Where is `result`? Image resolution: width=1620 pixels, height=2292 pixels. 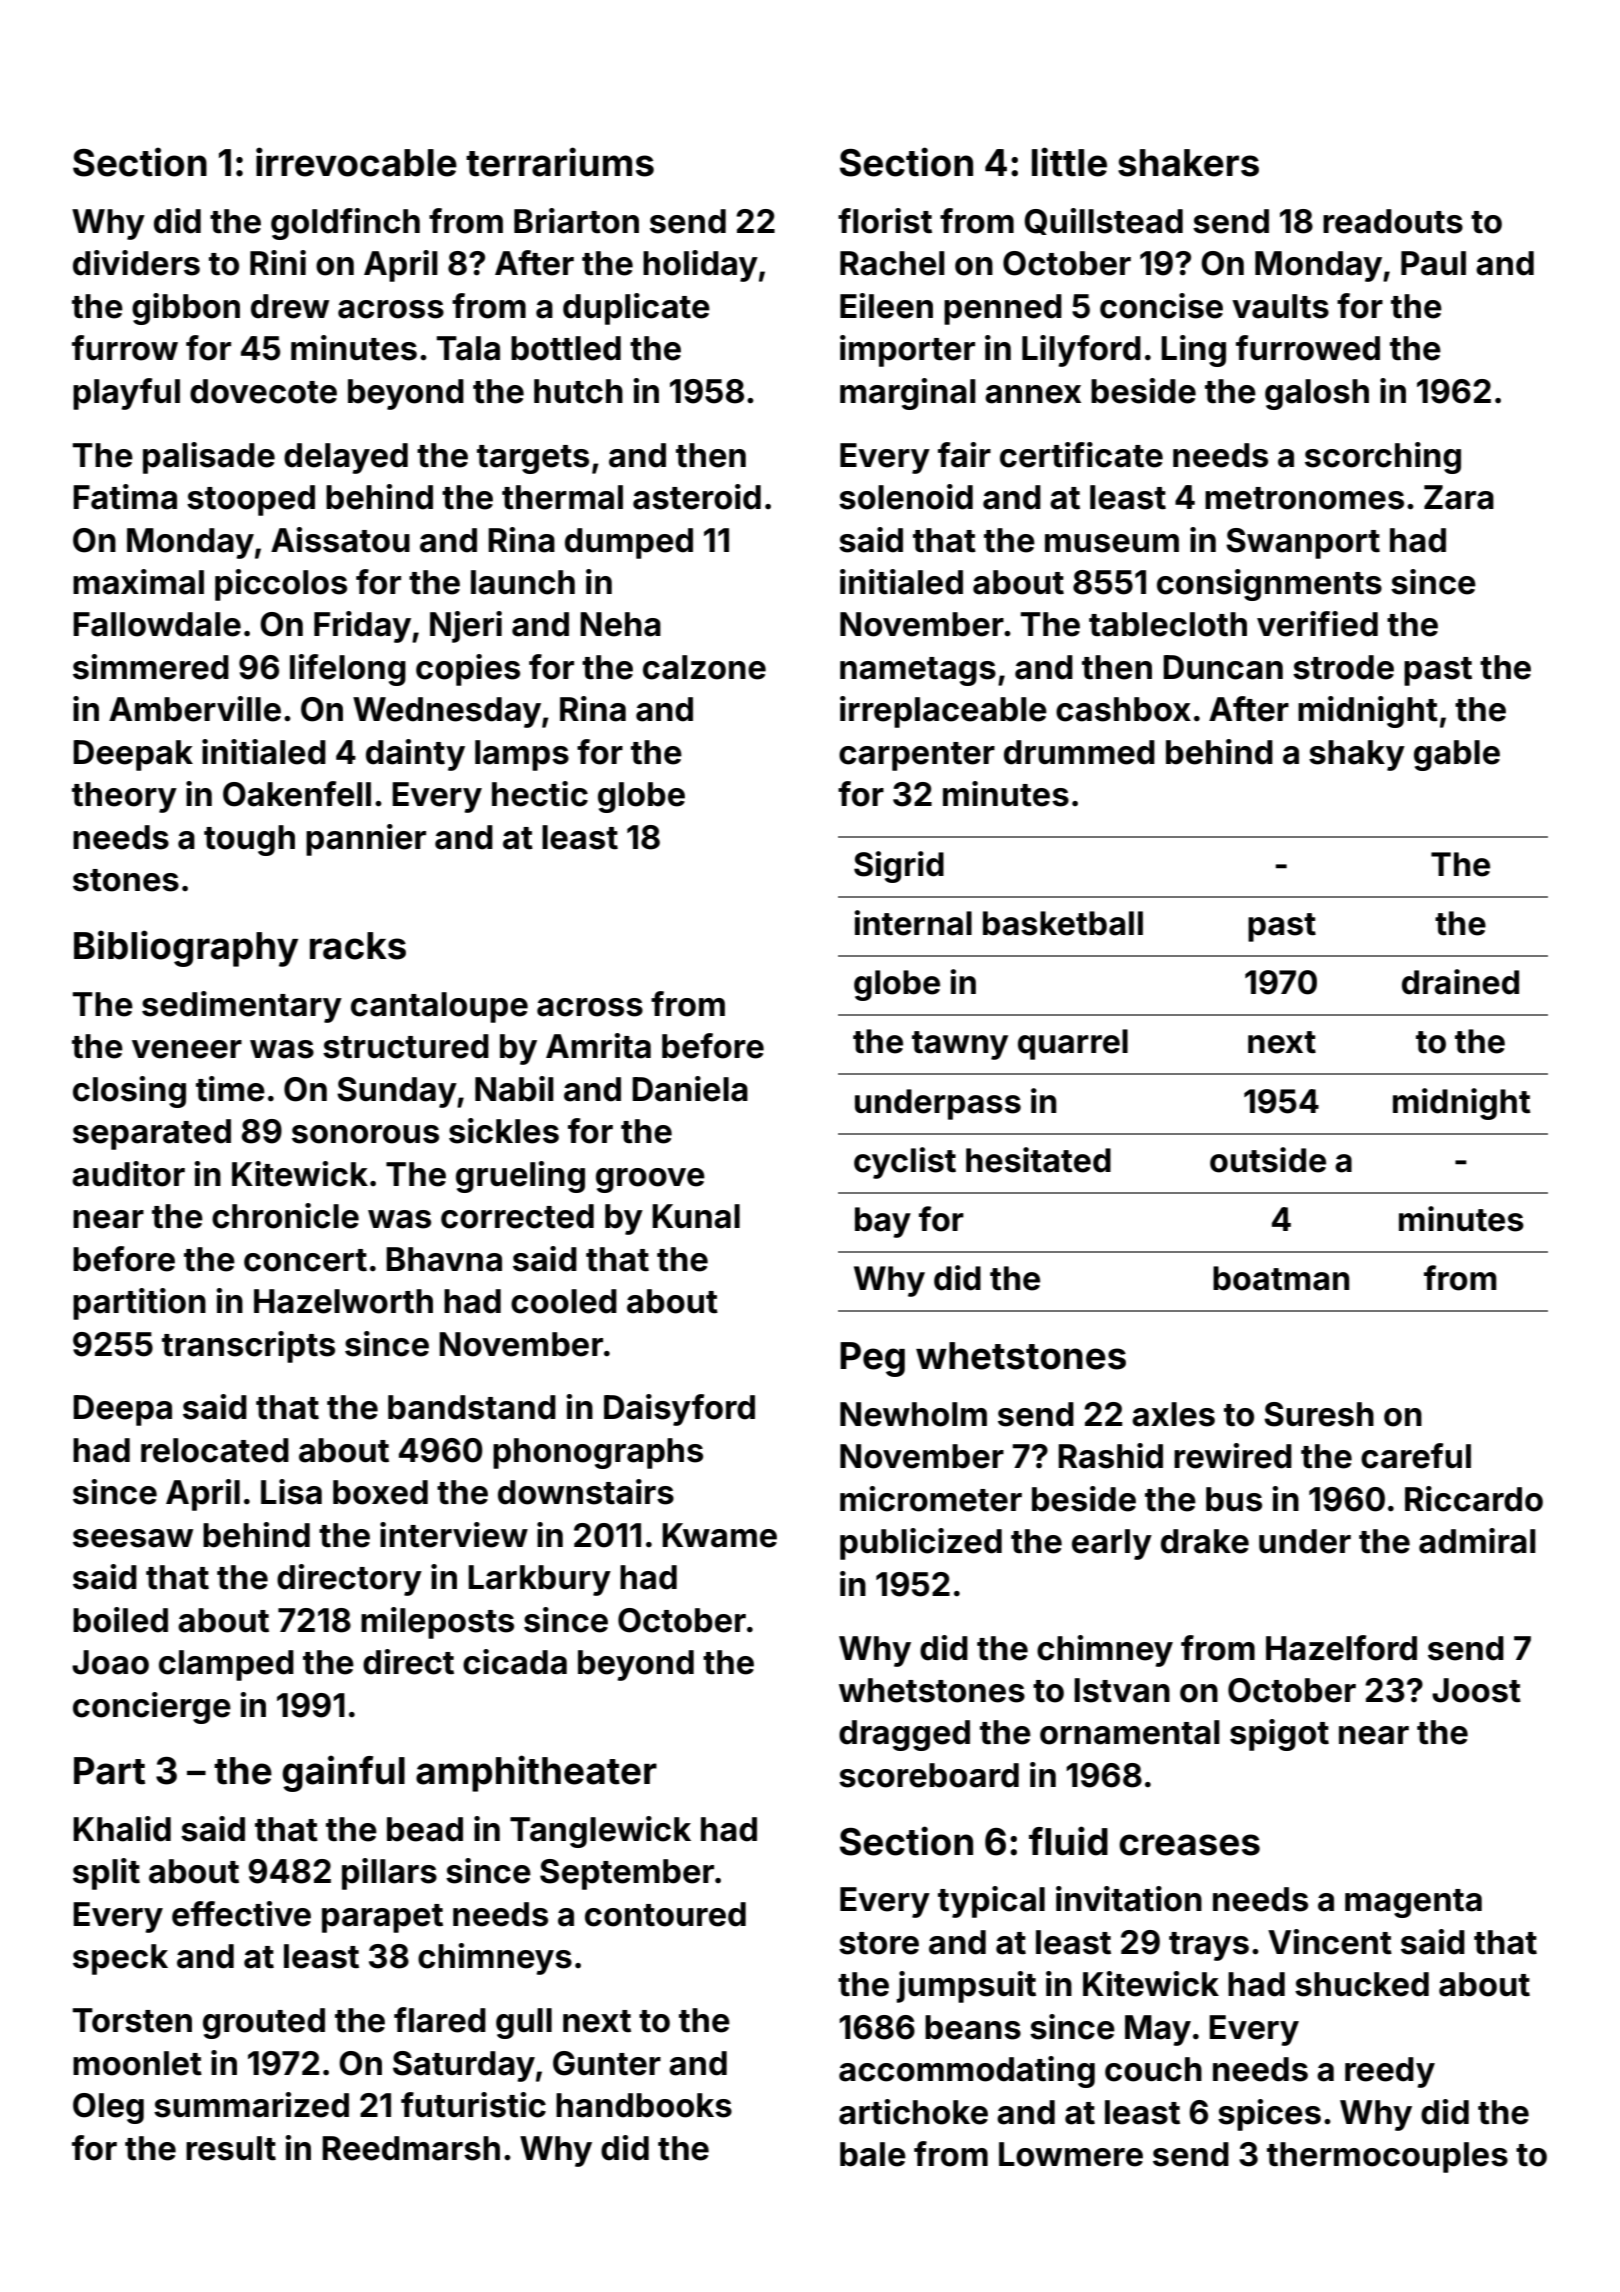 result is located at coordinates (231, 2148).
